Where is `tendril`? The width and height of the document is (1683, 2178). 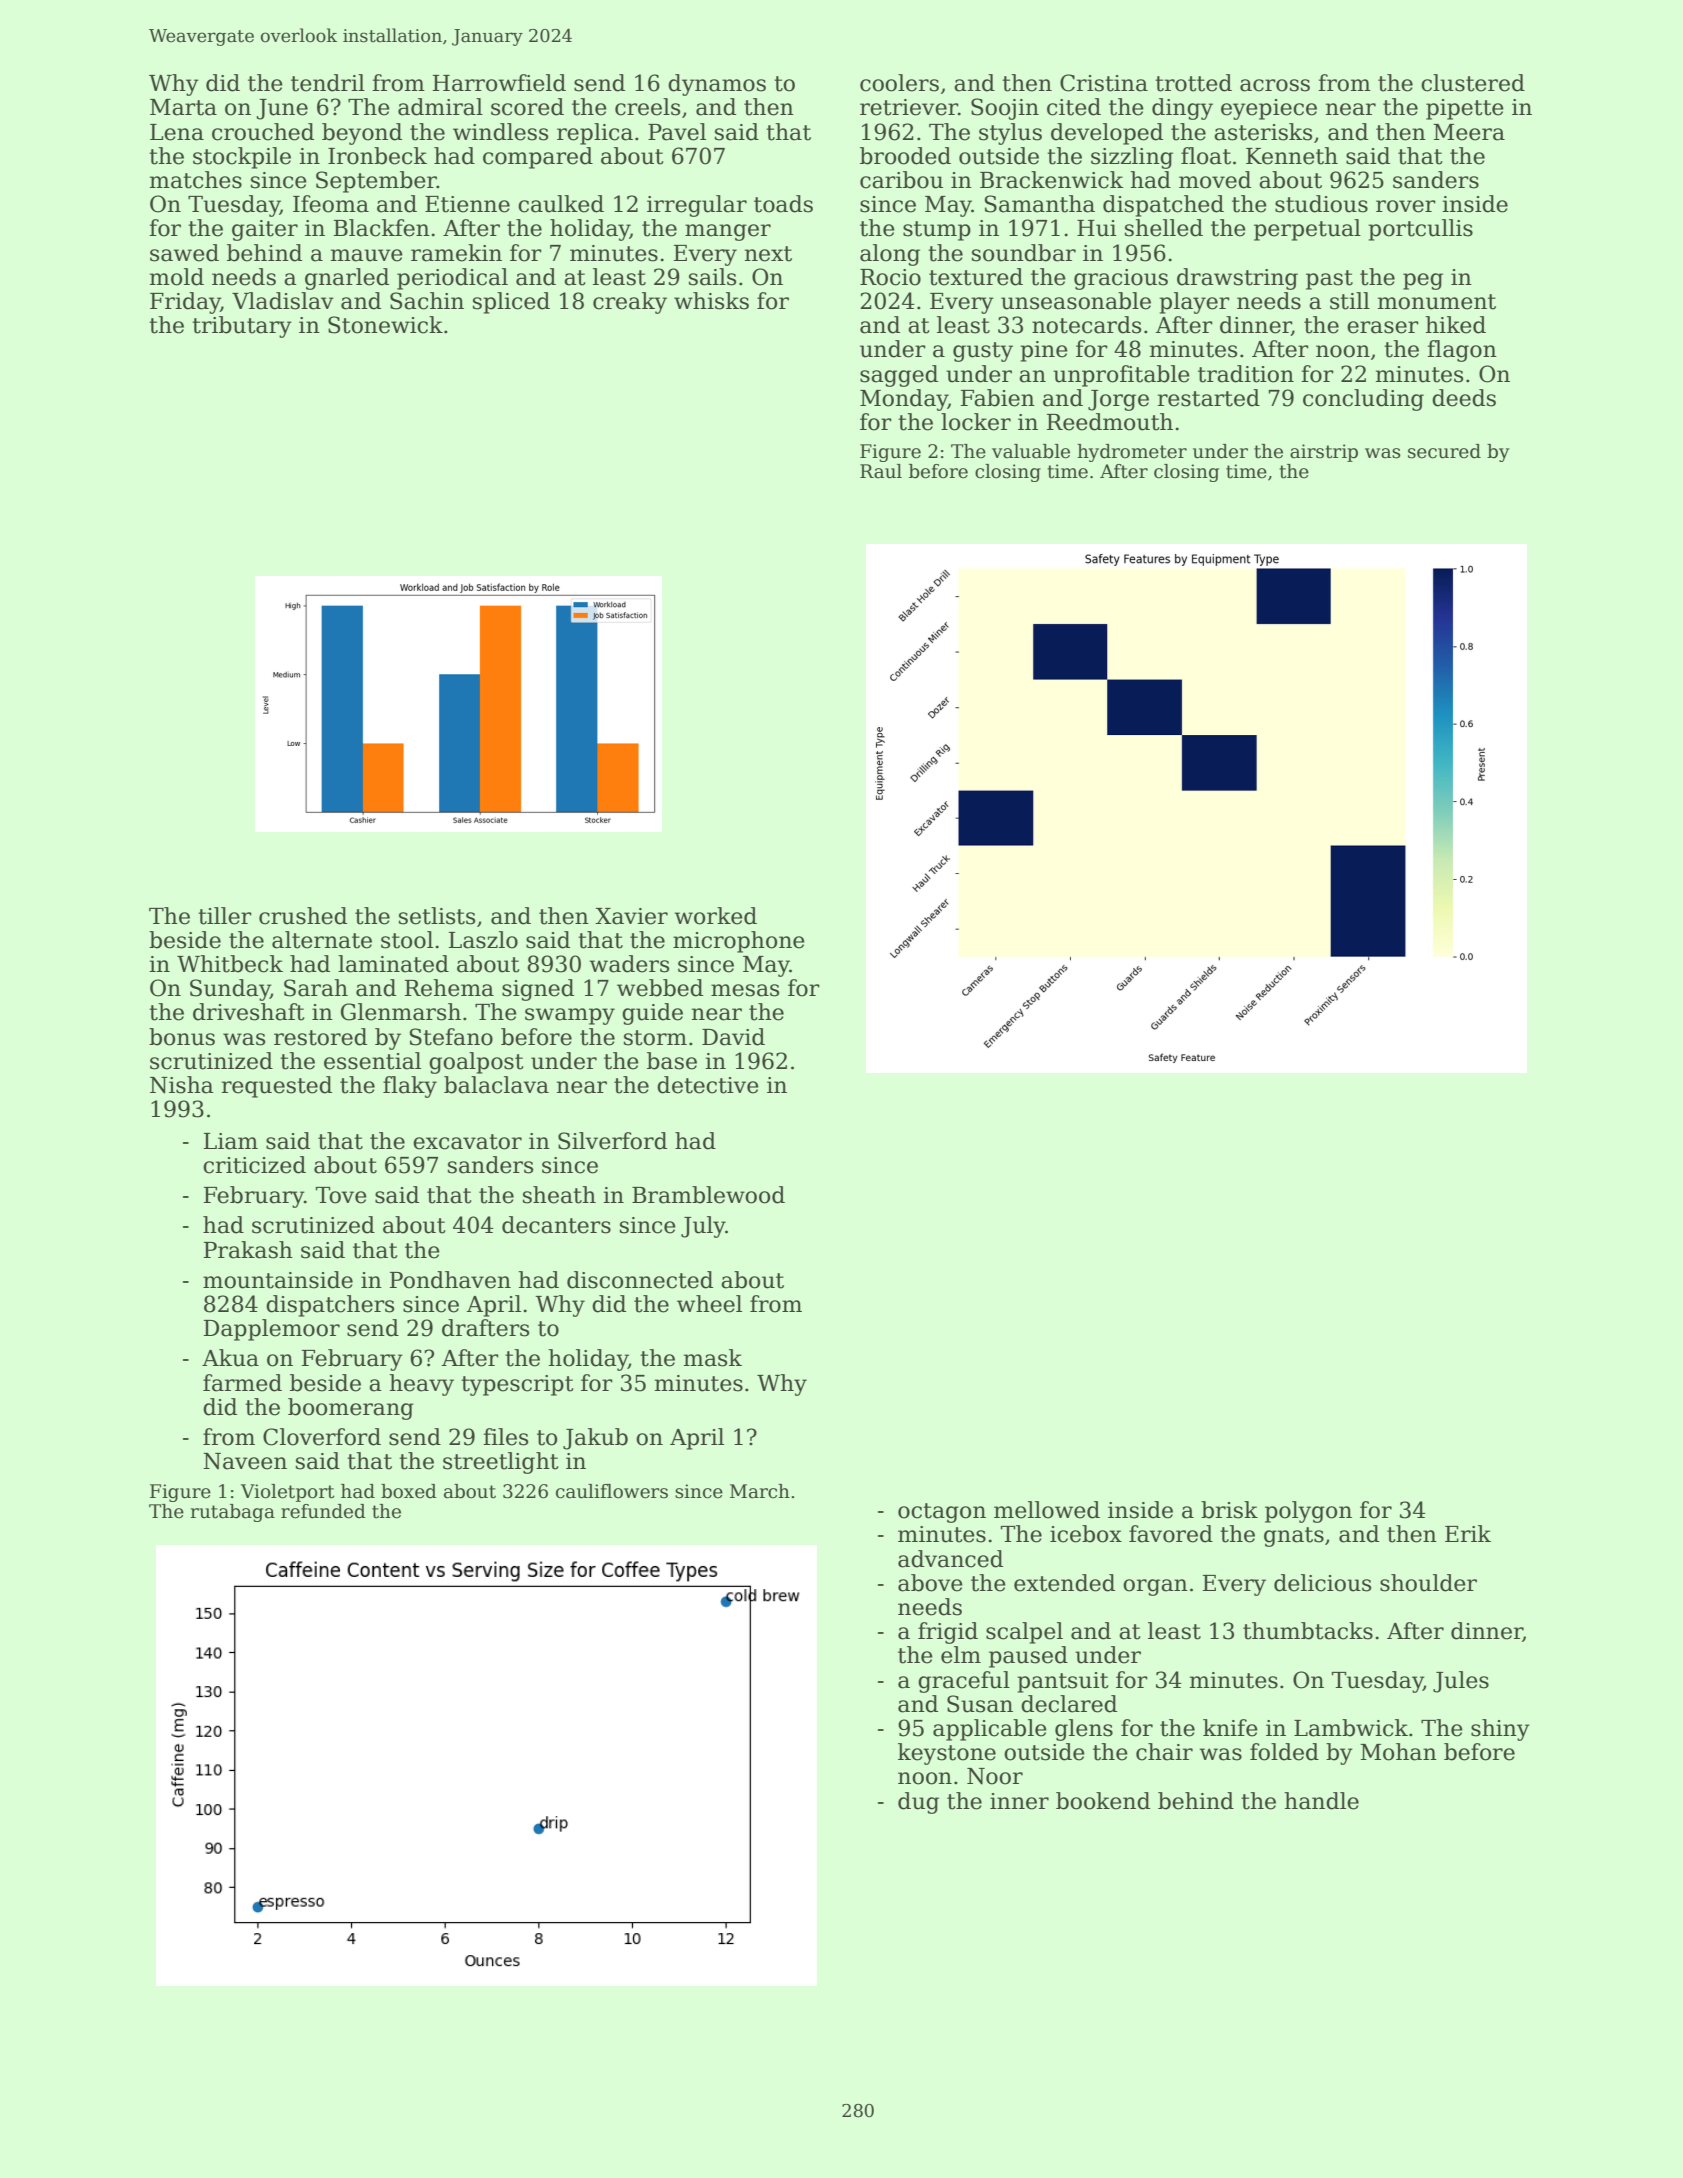
tendril is located at coordinates (328, 83).
